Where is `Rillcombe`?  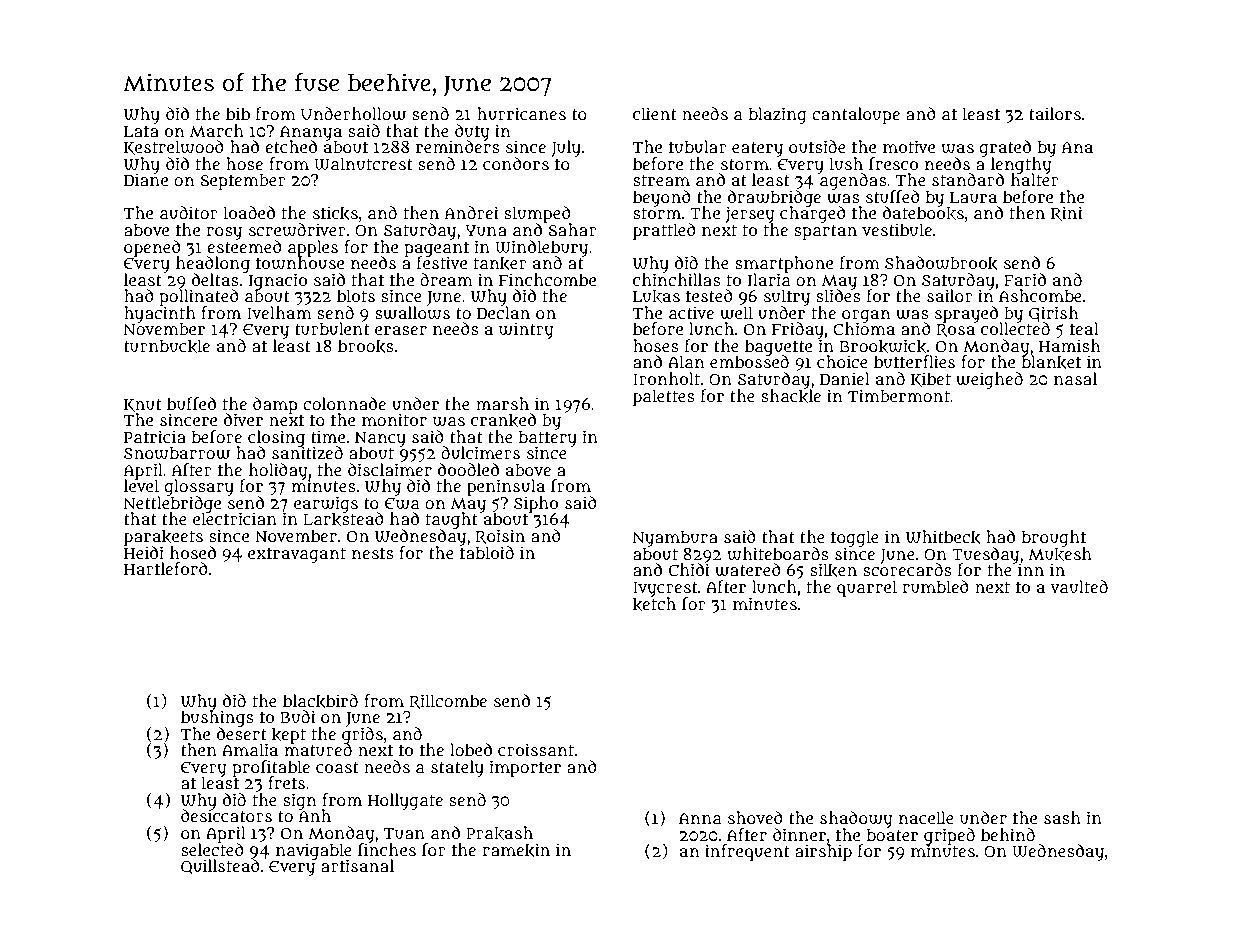 Rillcombe is located at coordinates (448, 701).
